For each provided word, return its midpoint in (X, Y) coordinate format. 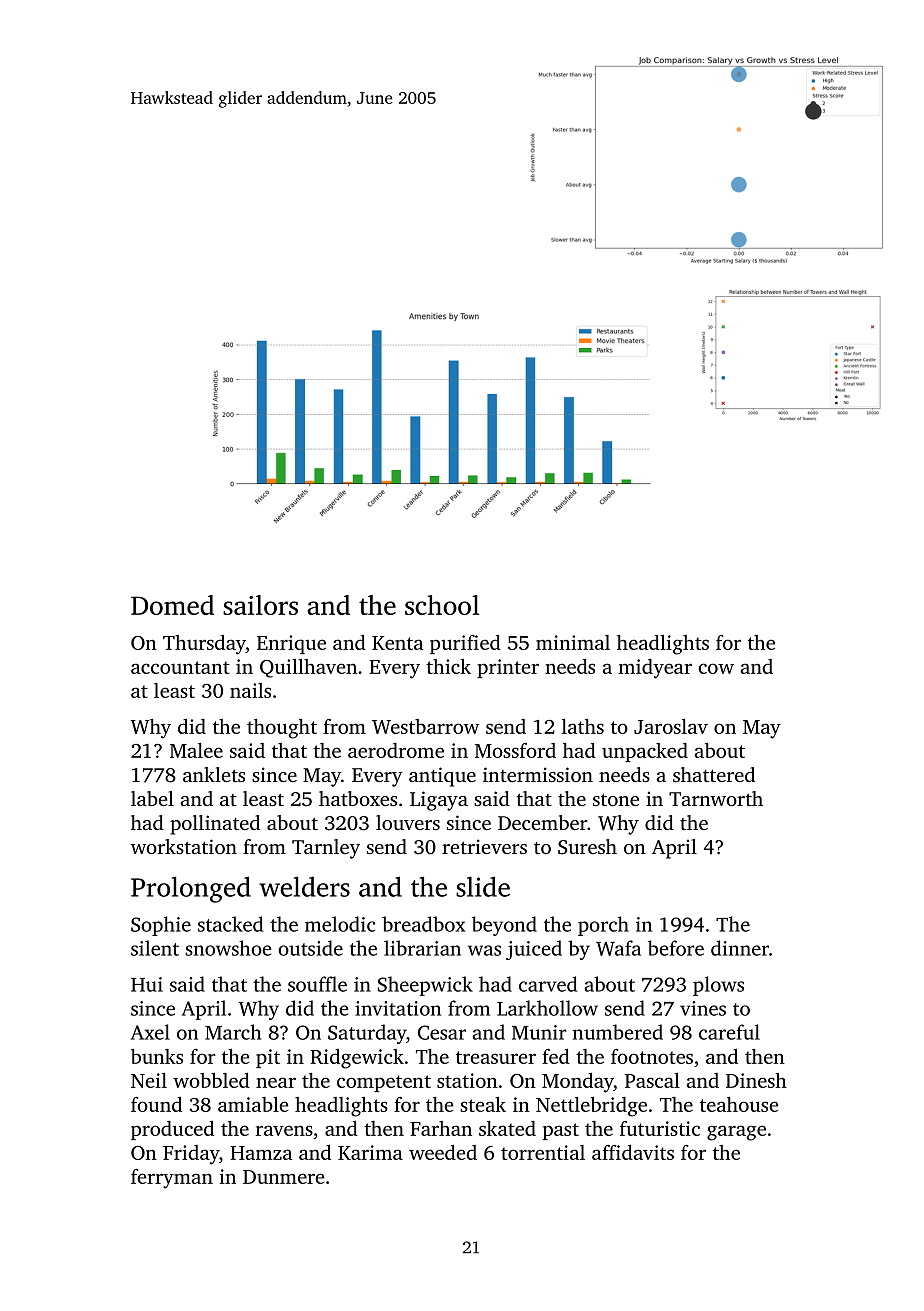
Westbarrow (425, 726)
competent (384, 1083)
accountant (180, 667)
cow (716, 668)
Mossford (515, 750)
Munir (539, 1032)
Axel (150, 1032)
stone (616, 799)
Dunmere (283, 1177)
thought (282, 729)
